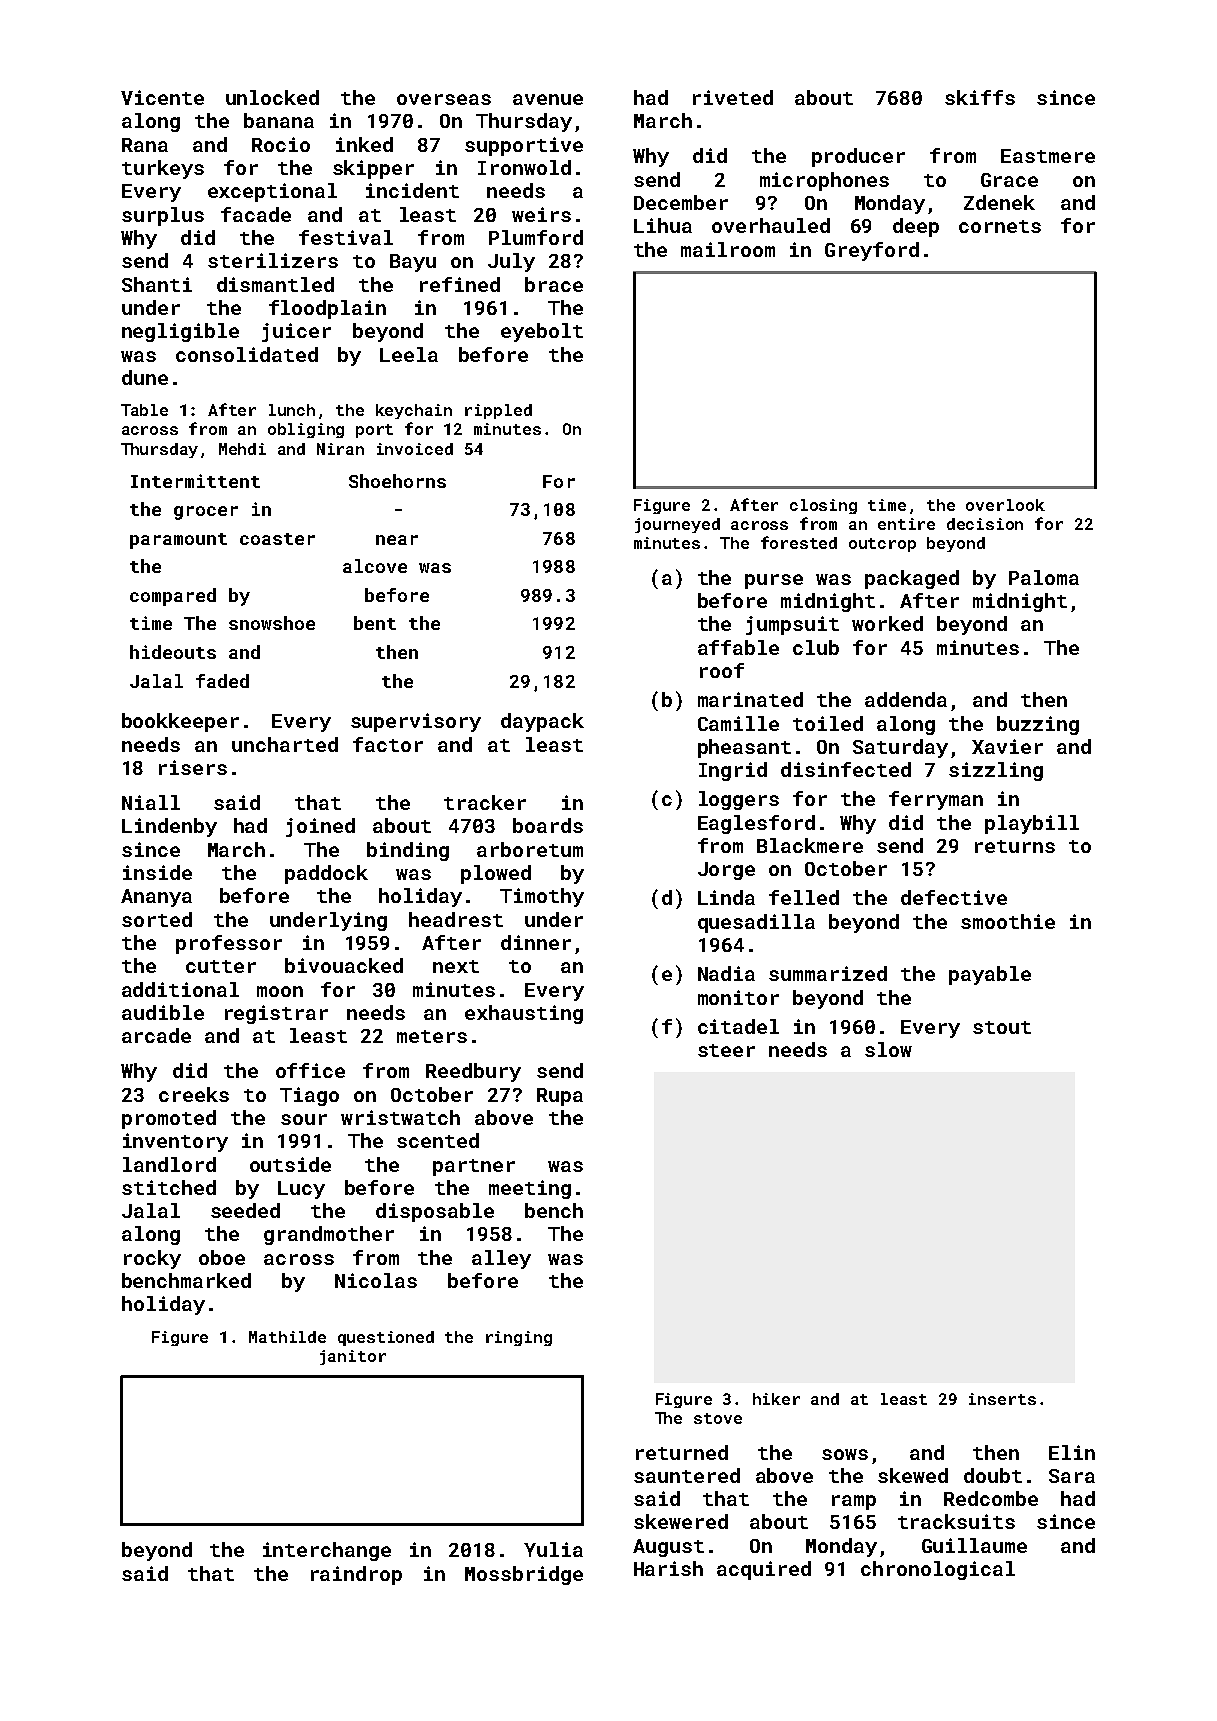 This page has width=1217, height=1721. I want to click on raindrop, so click(356, 1575).
